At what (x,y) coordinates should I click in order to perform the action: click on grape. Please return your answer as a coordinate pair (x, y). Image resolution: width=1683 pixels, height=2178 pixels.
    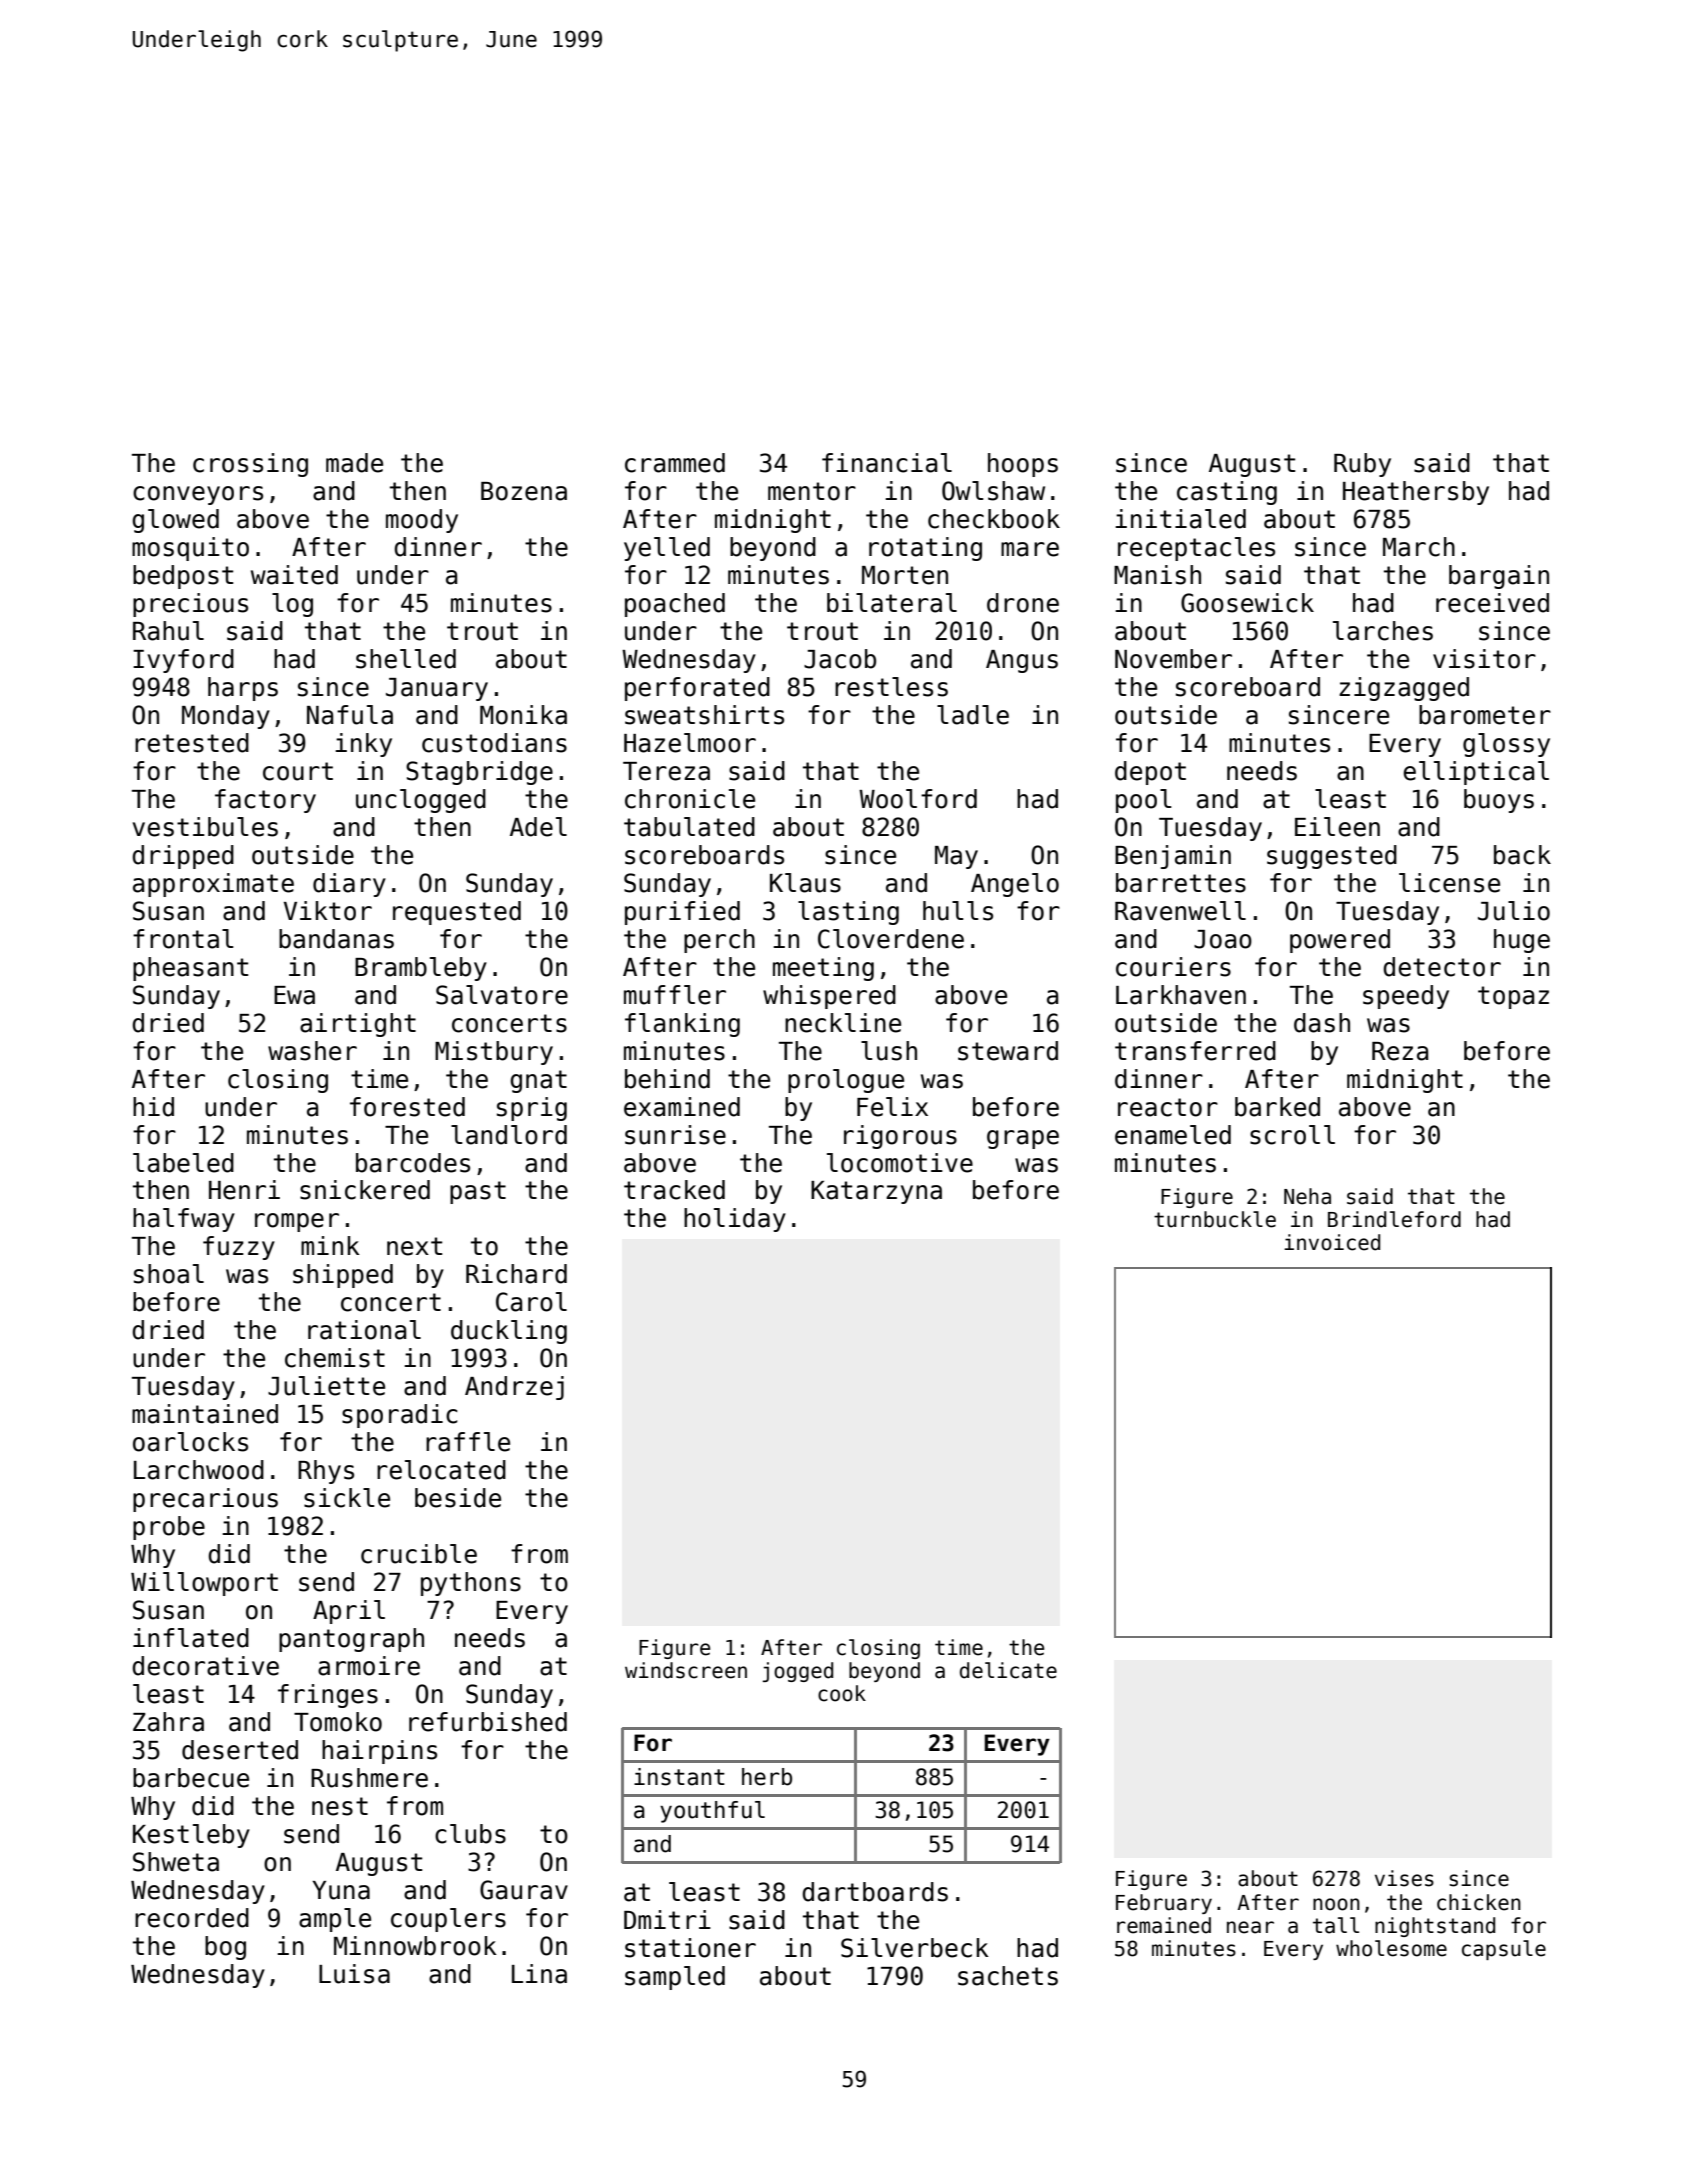
    Looking at the image, I should click on (1023, 1139).
